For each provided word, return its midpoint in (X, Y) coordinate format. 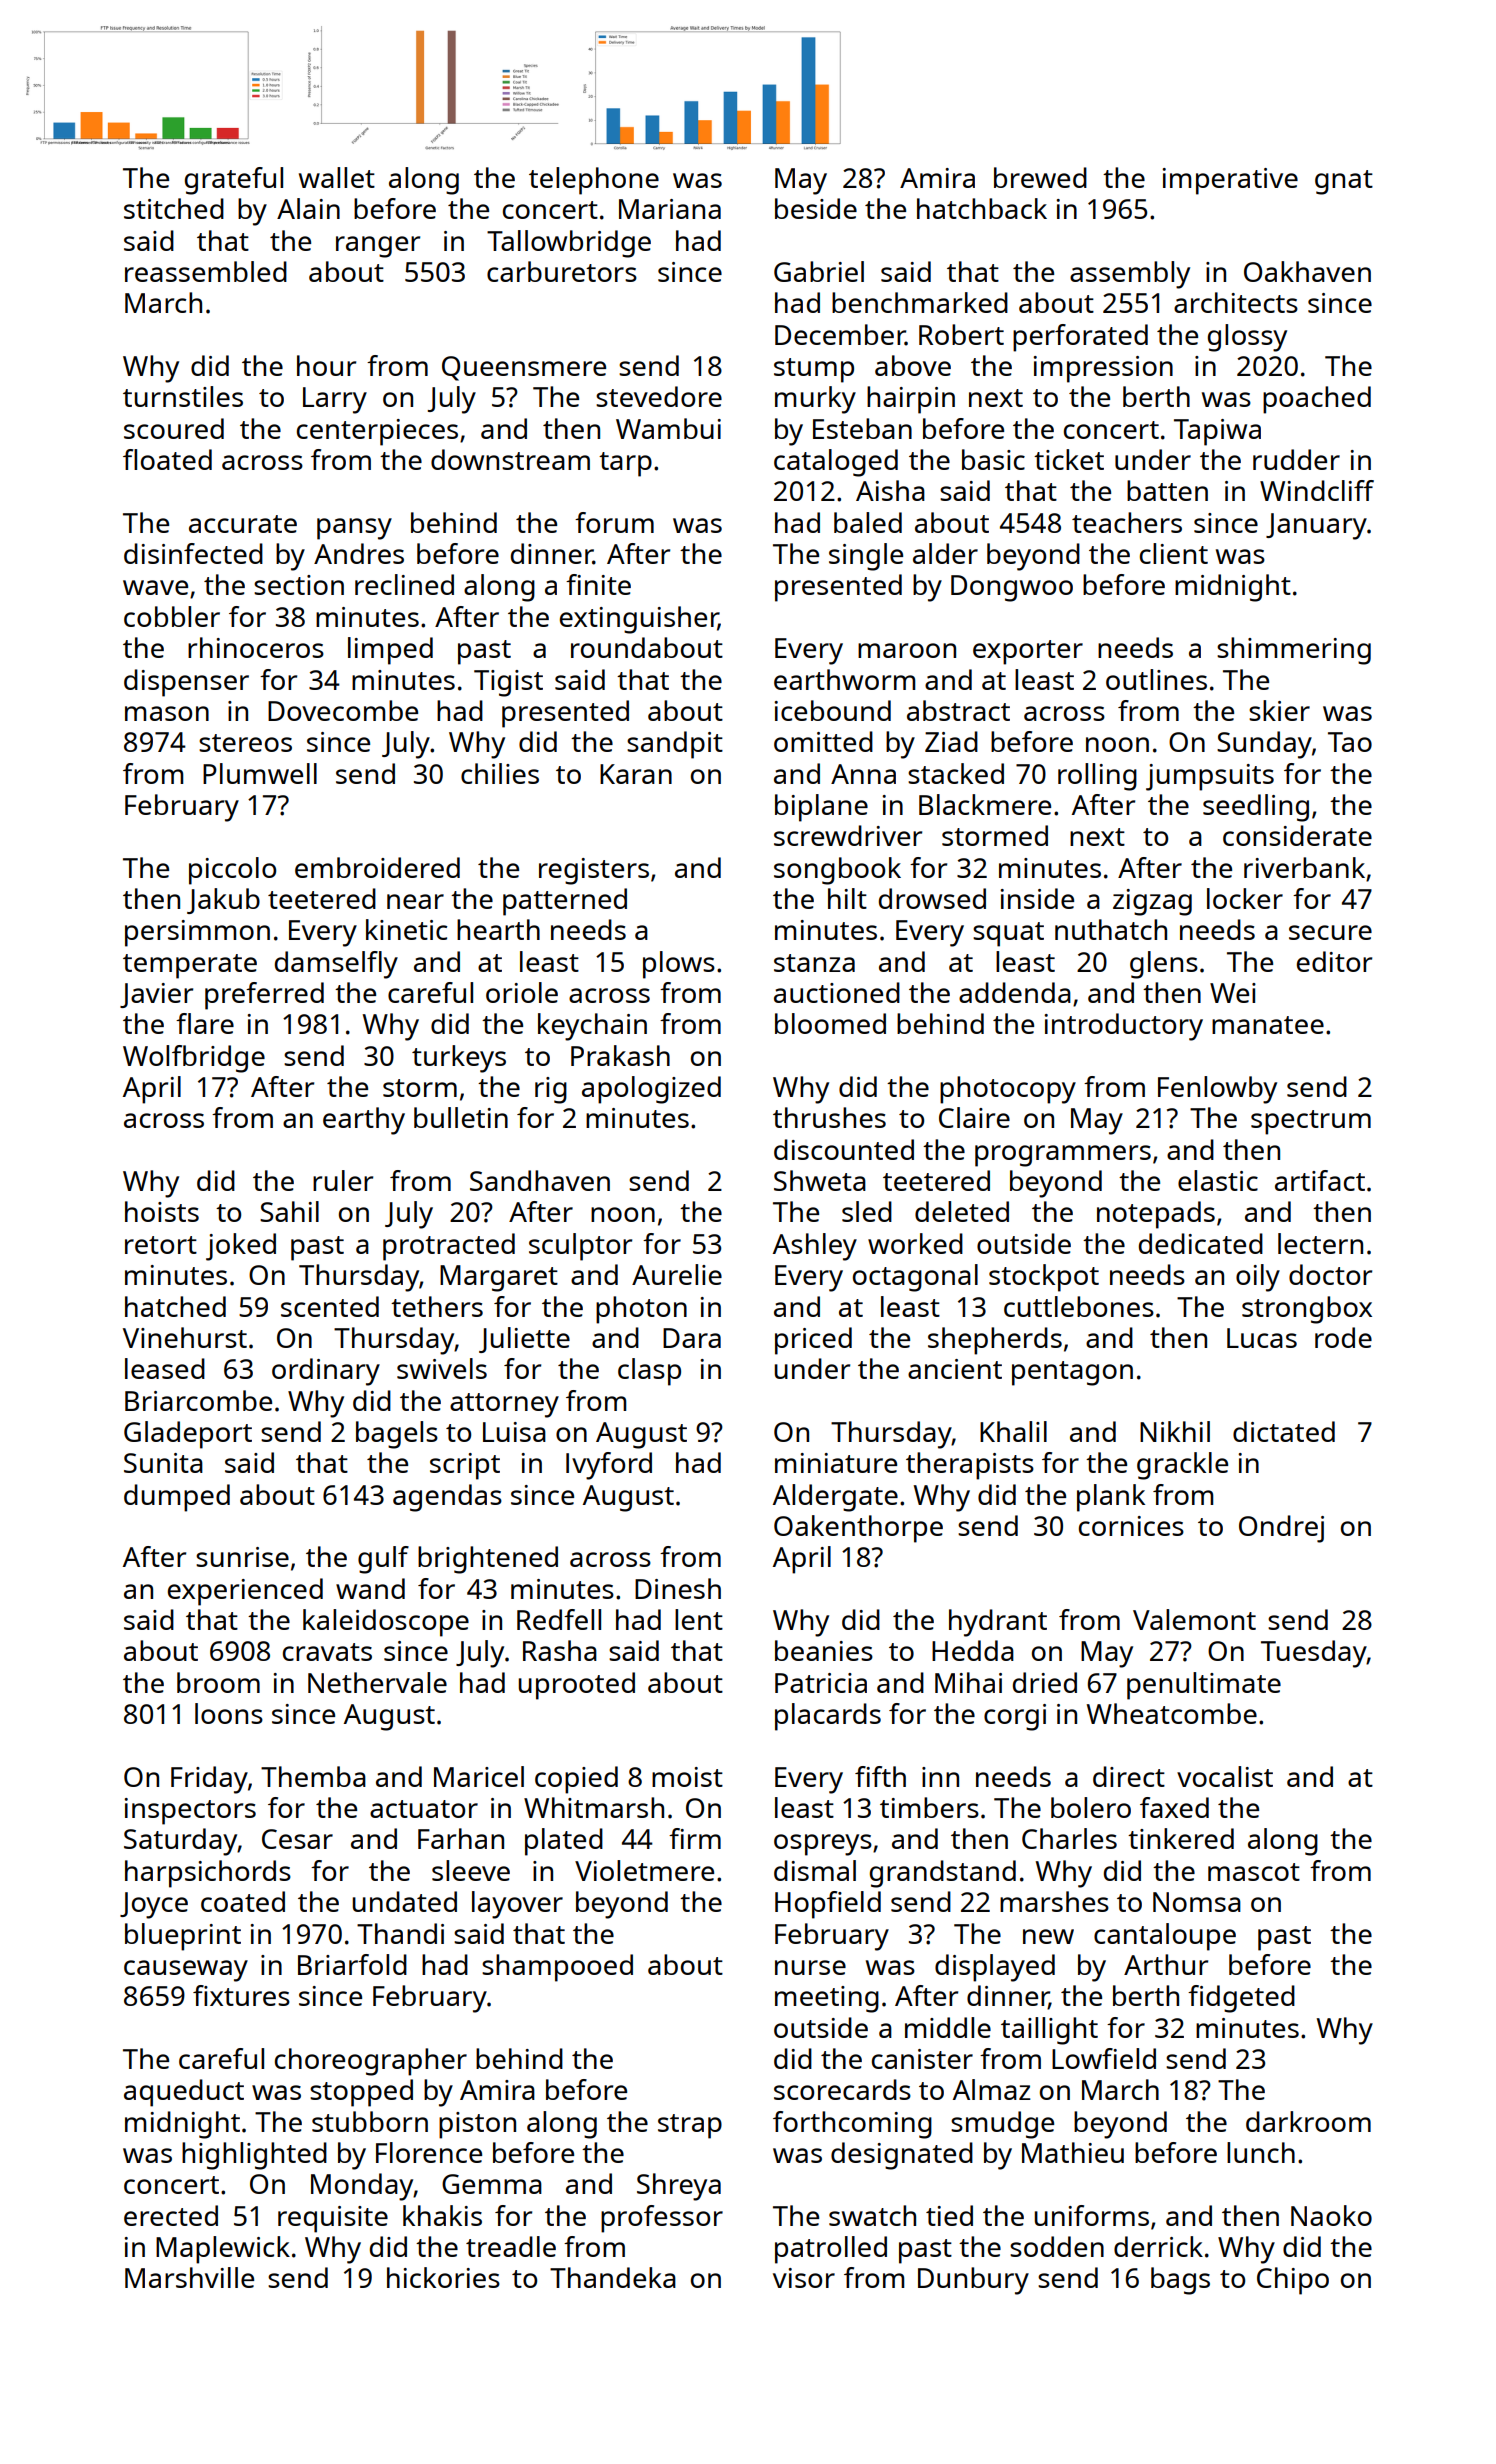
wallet (337, 177)
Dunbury (973, 2281)
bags (1180, 2281)
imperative (1230, 181)
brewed (1040, 177)
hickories (443, 2277)
